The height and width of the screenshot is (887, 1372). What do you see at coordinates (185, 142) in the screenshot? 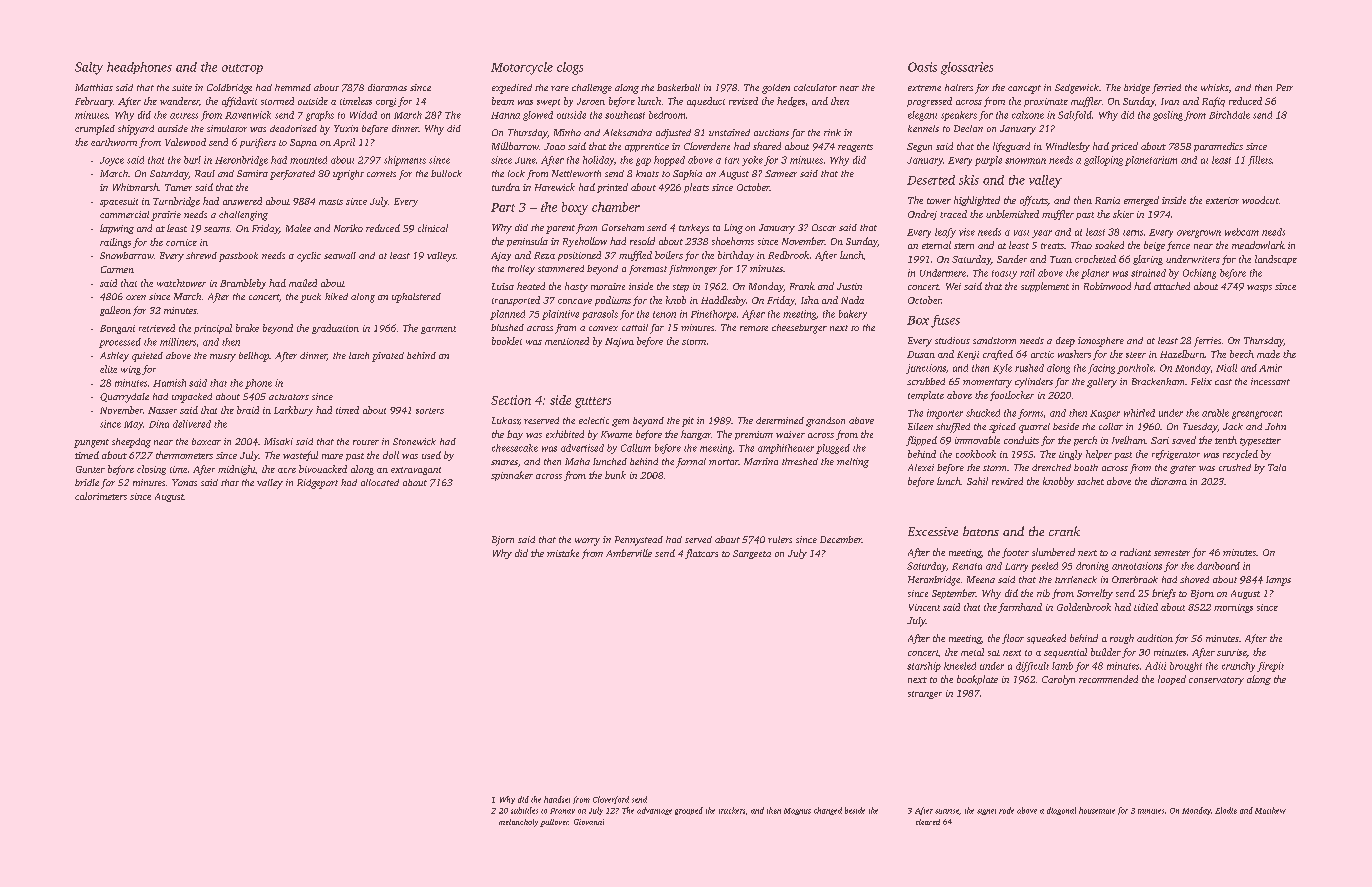
I see `Valewood` at bounding box center [185, 142].
